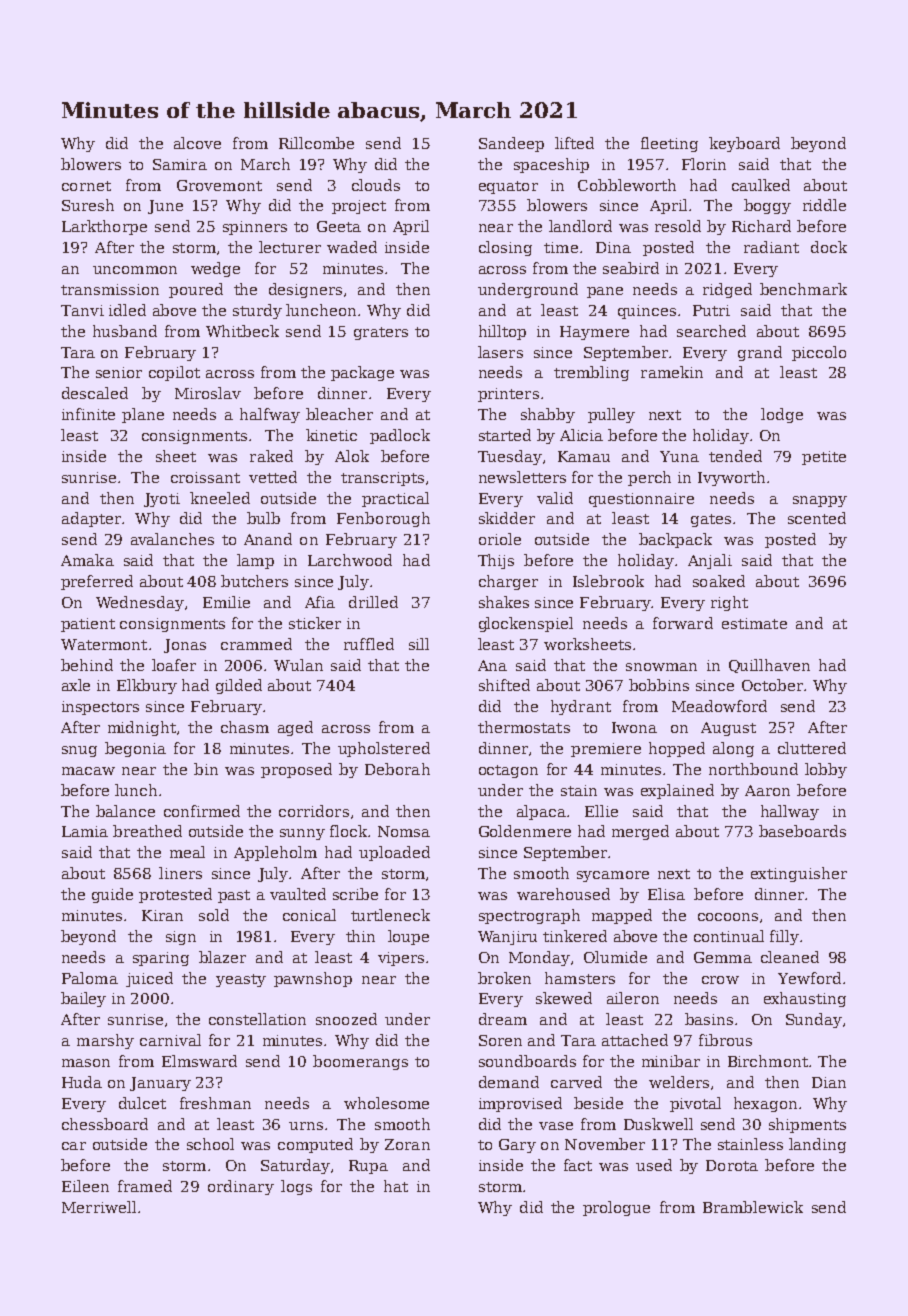 This screenshot has height=1316, width=908. Describe the element at coordinates (511, 144) in the screenshot. I see `Sandeep` at that location.
